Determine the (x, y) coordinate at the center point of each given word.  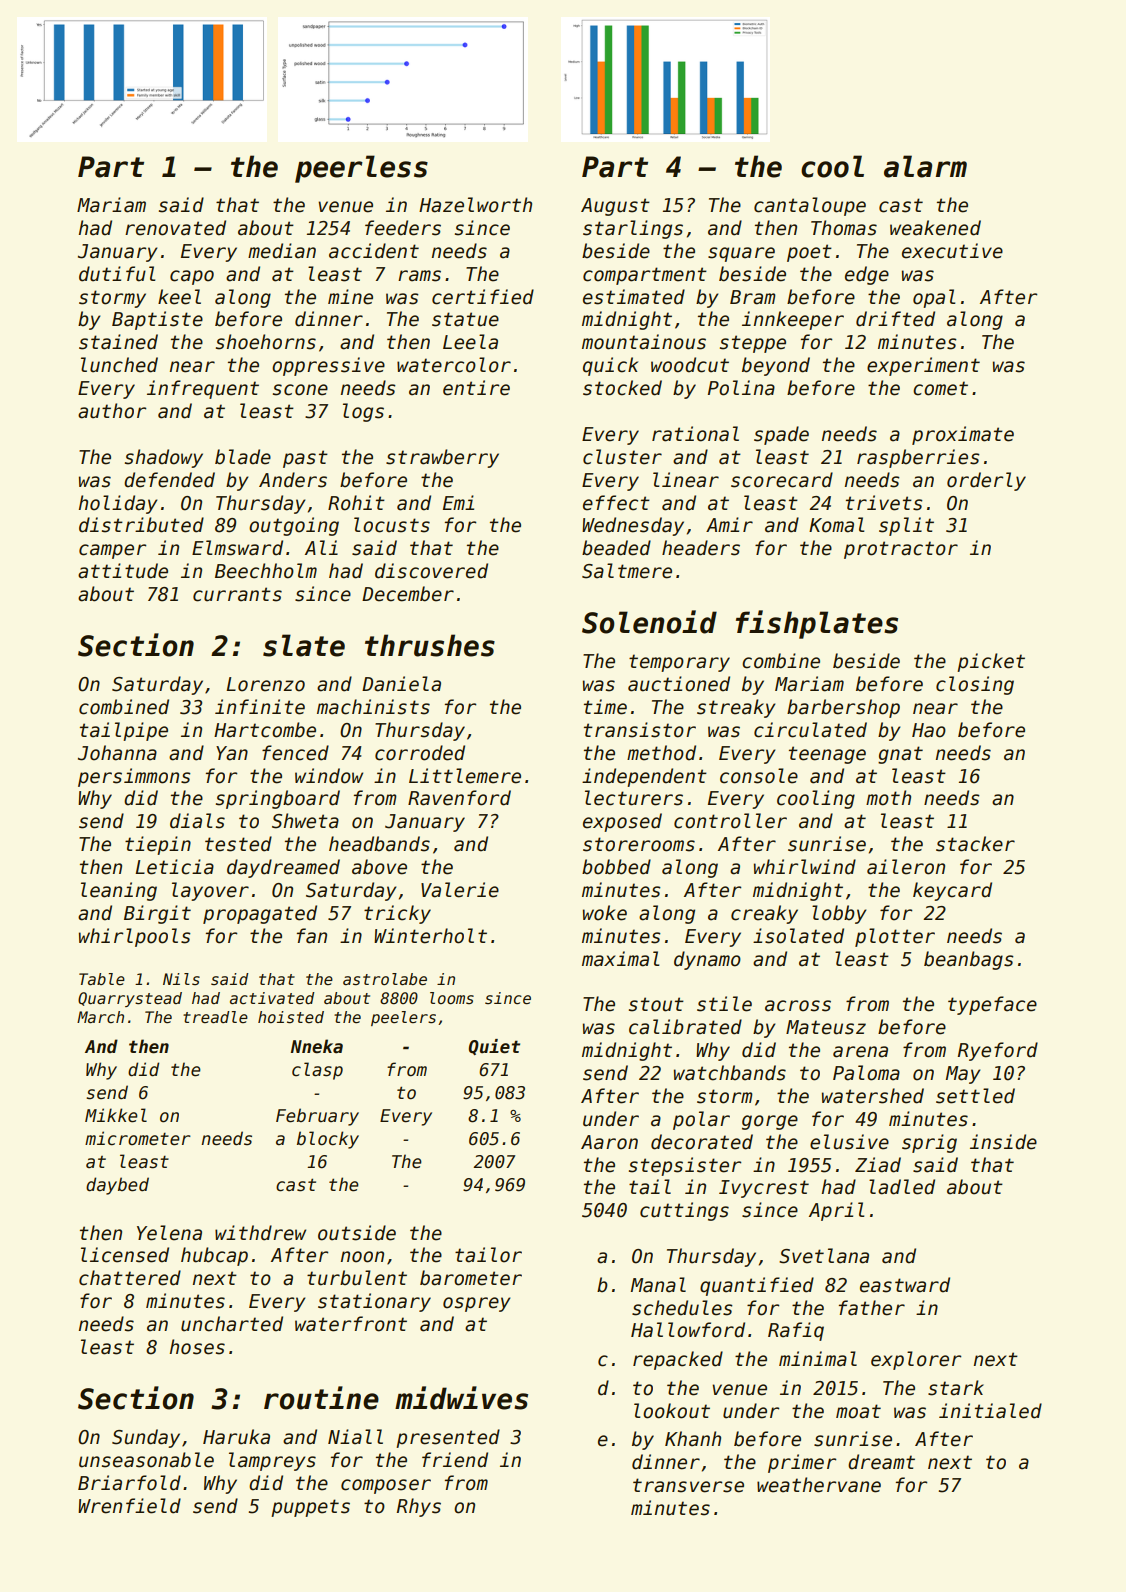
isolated (798, 936)
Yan (232, 753)
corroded (420, 753)
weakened (935, 228)
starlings (633, 229)
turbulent (357, 1278)
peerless (361, 169)
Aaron (609, 1142)
